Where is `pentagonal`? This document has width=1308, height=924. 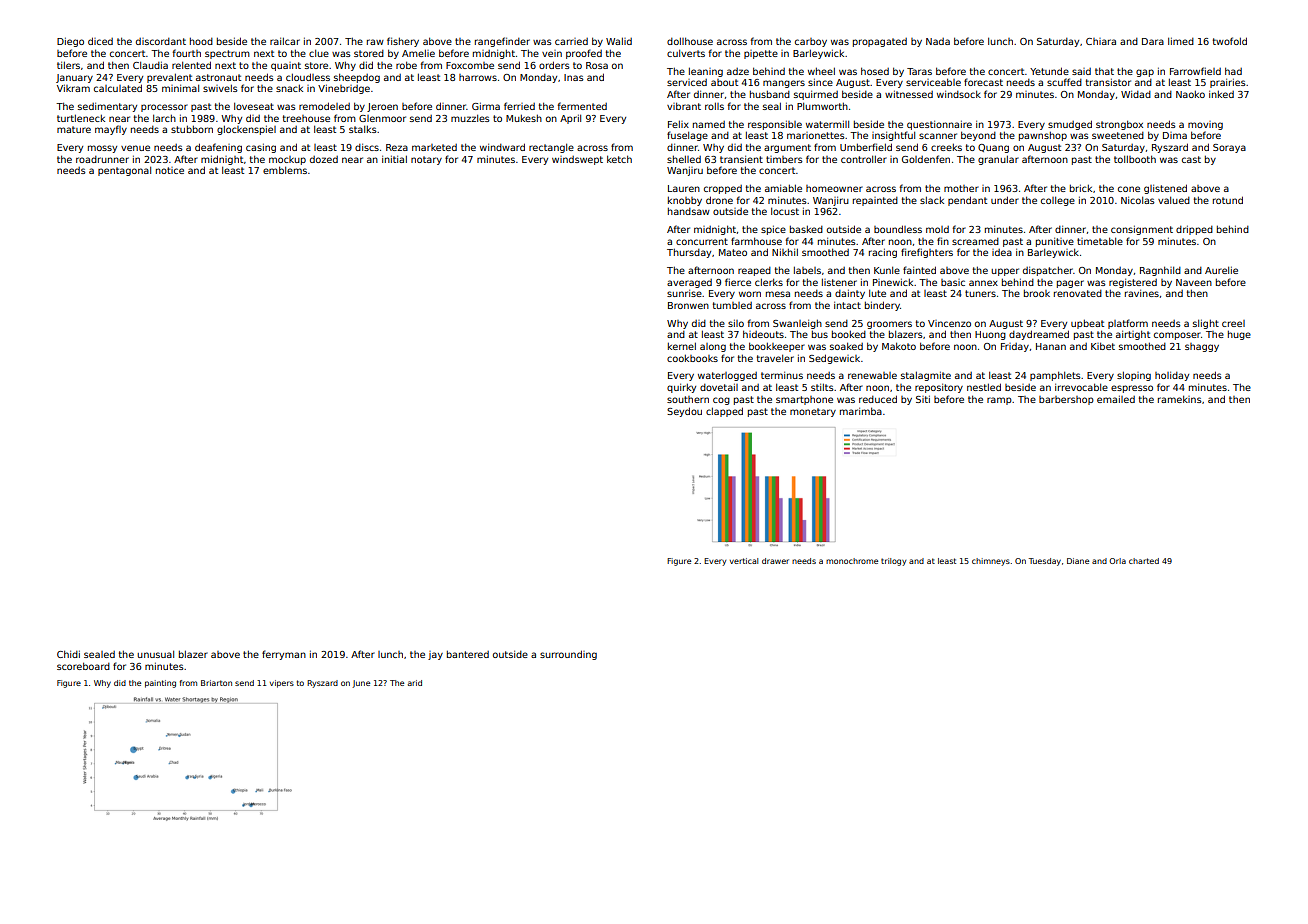 pentagonal is located at coordinates (124, 171).
